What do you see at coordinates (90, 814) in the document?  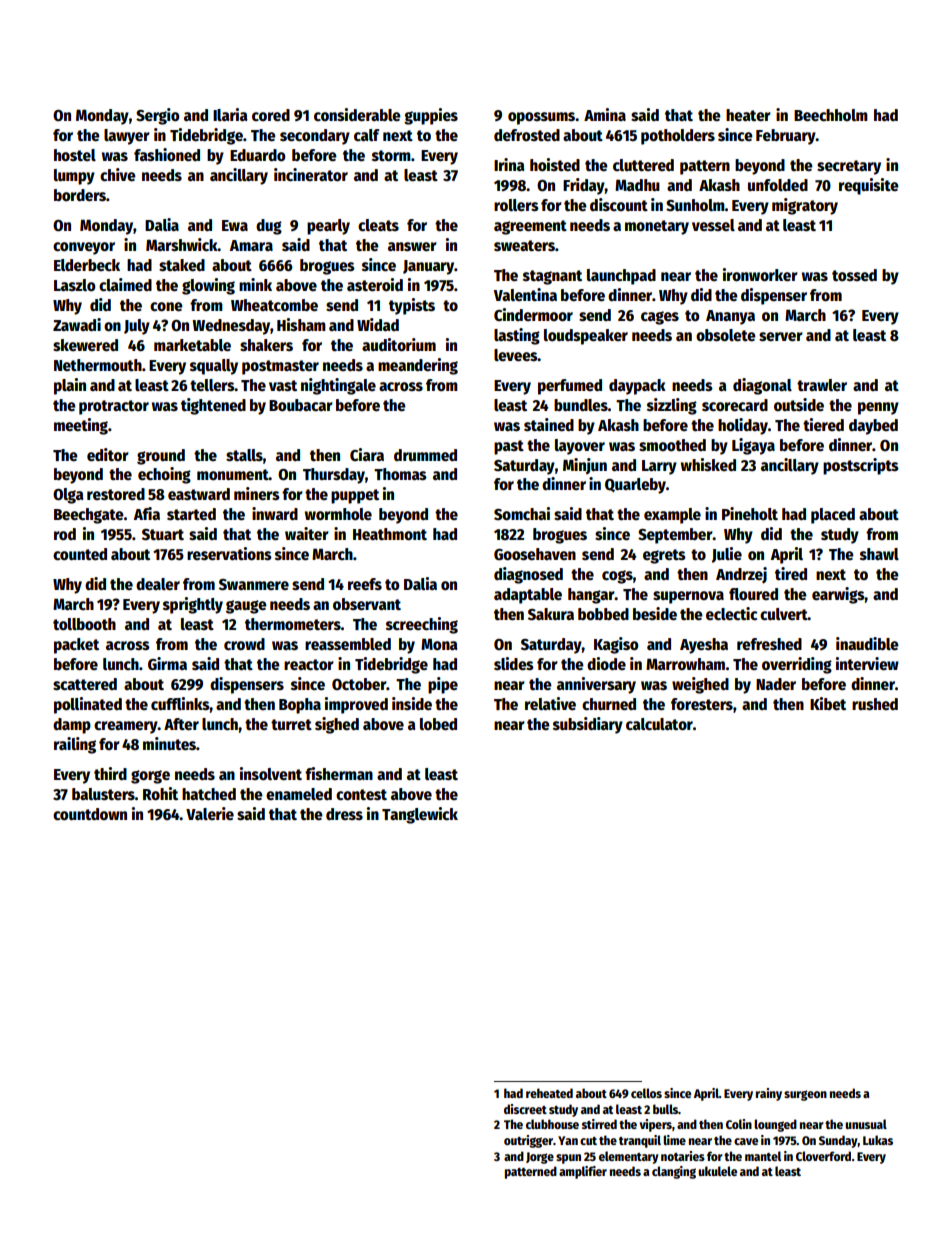 I see `countdown` at bounding box center [90, 814].
